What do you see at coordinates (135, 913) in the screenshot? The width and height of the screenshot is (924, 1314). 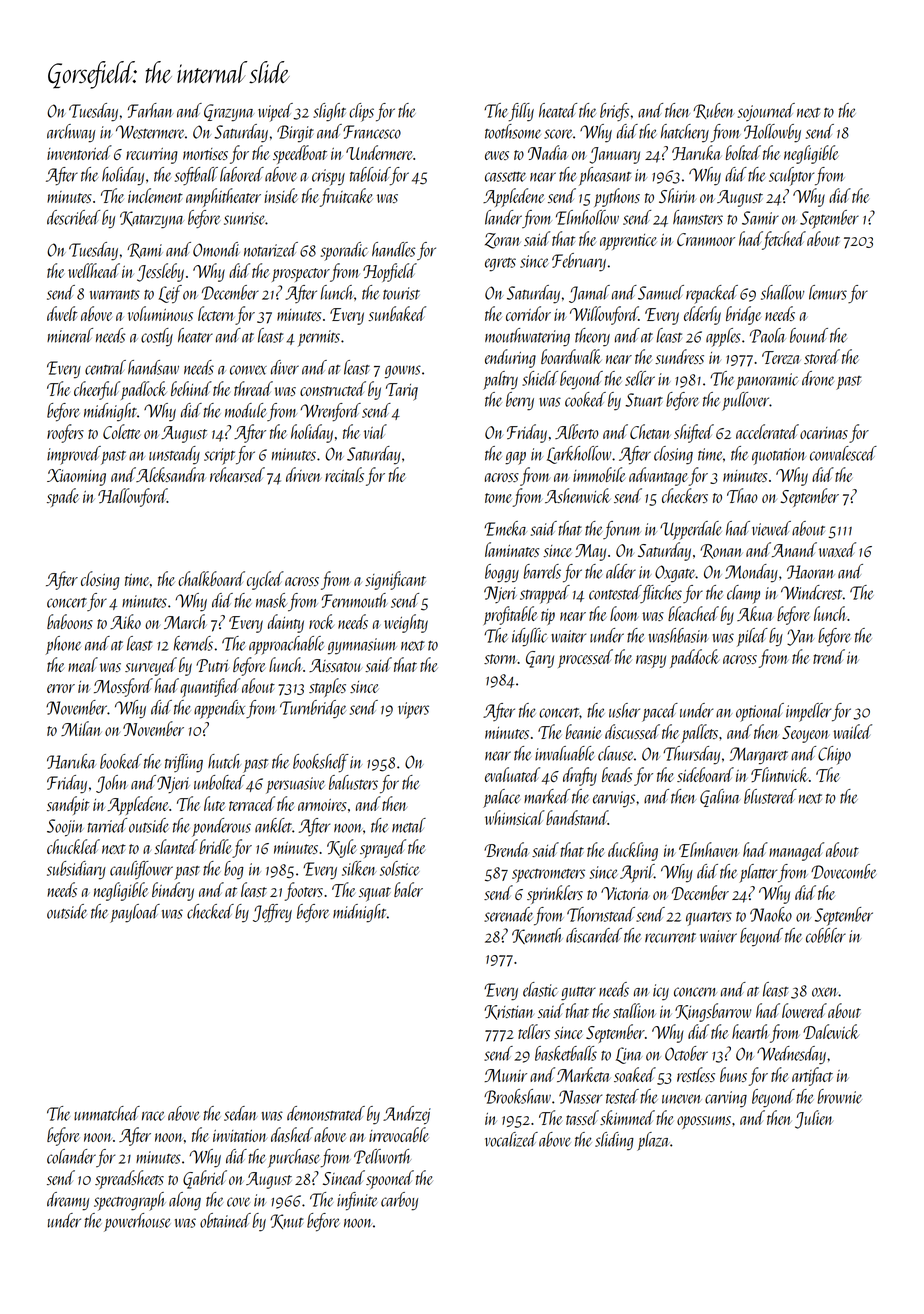 I see `payload` at bounding box center [135, 913].
